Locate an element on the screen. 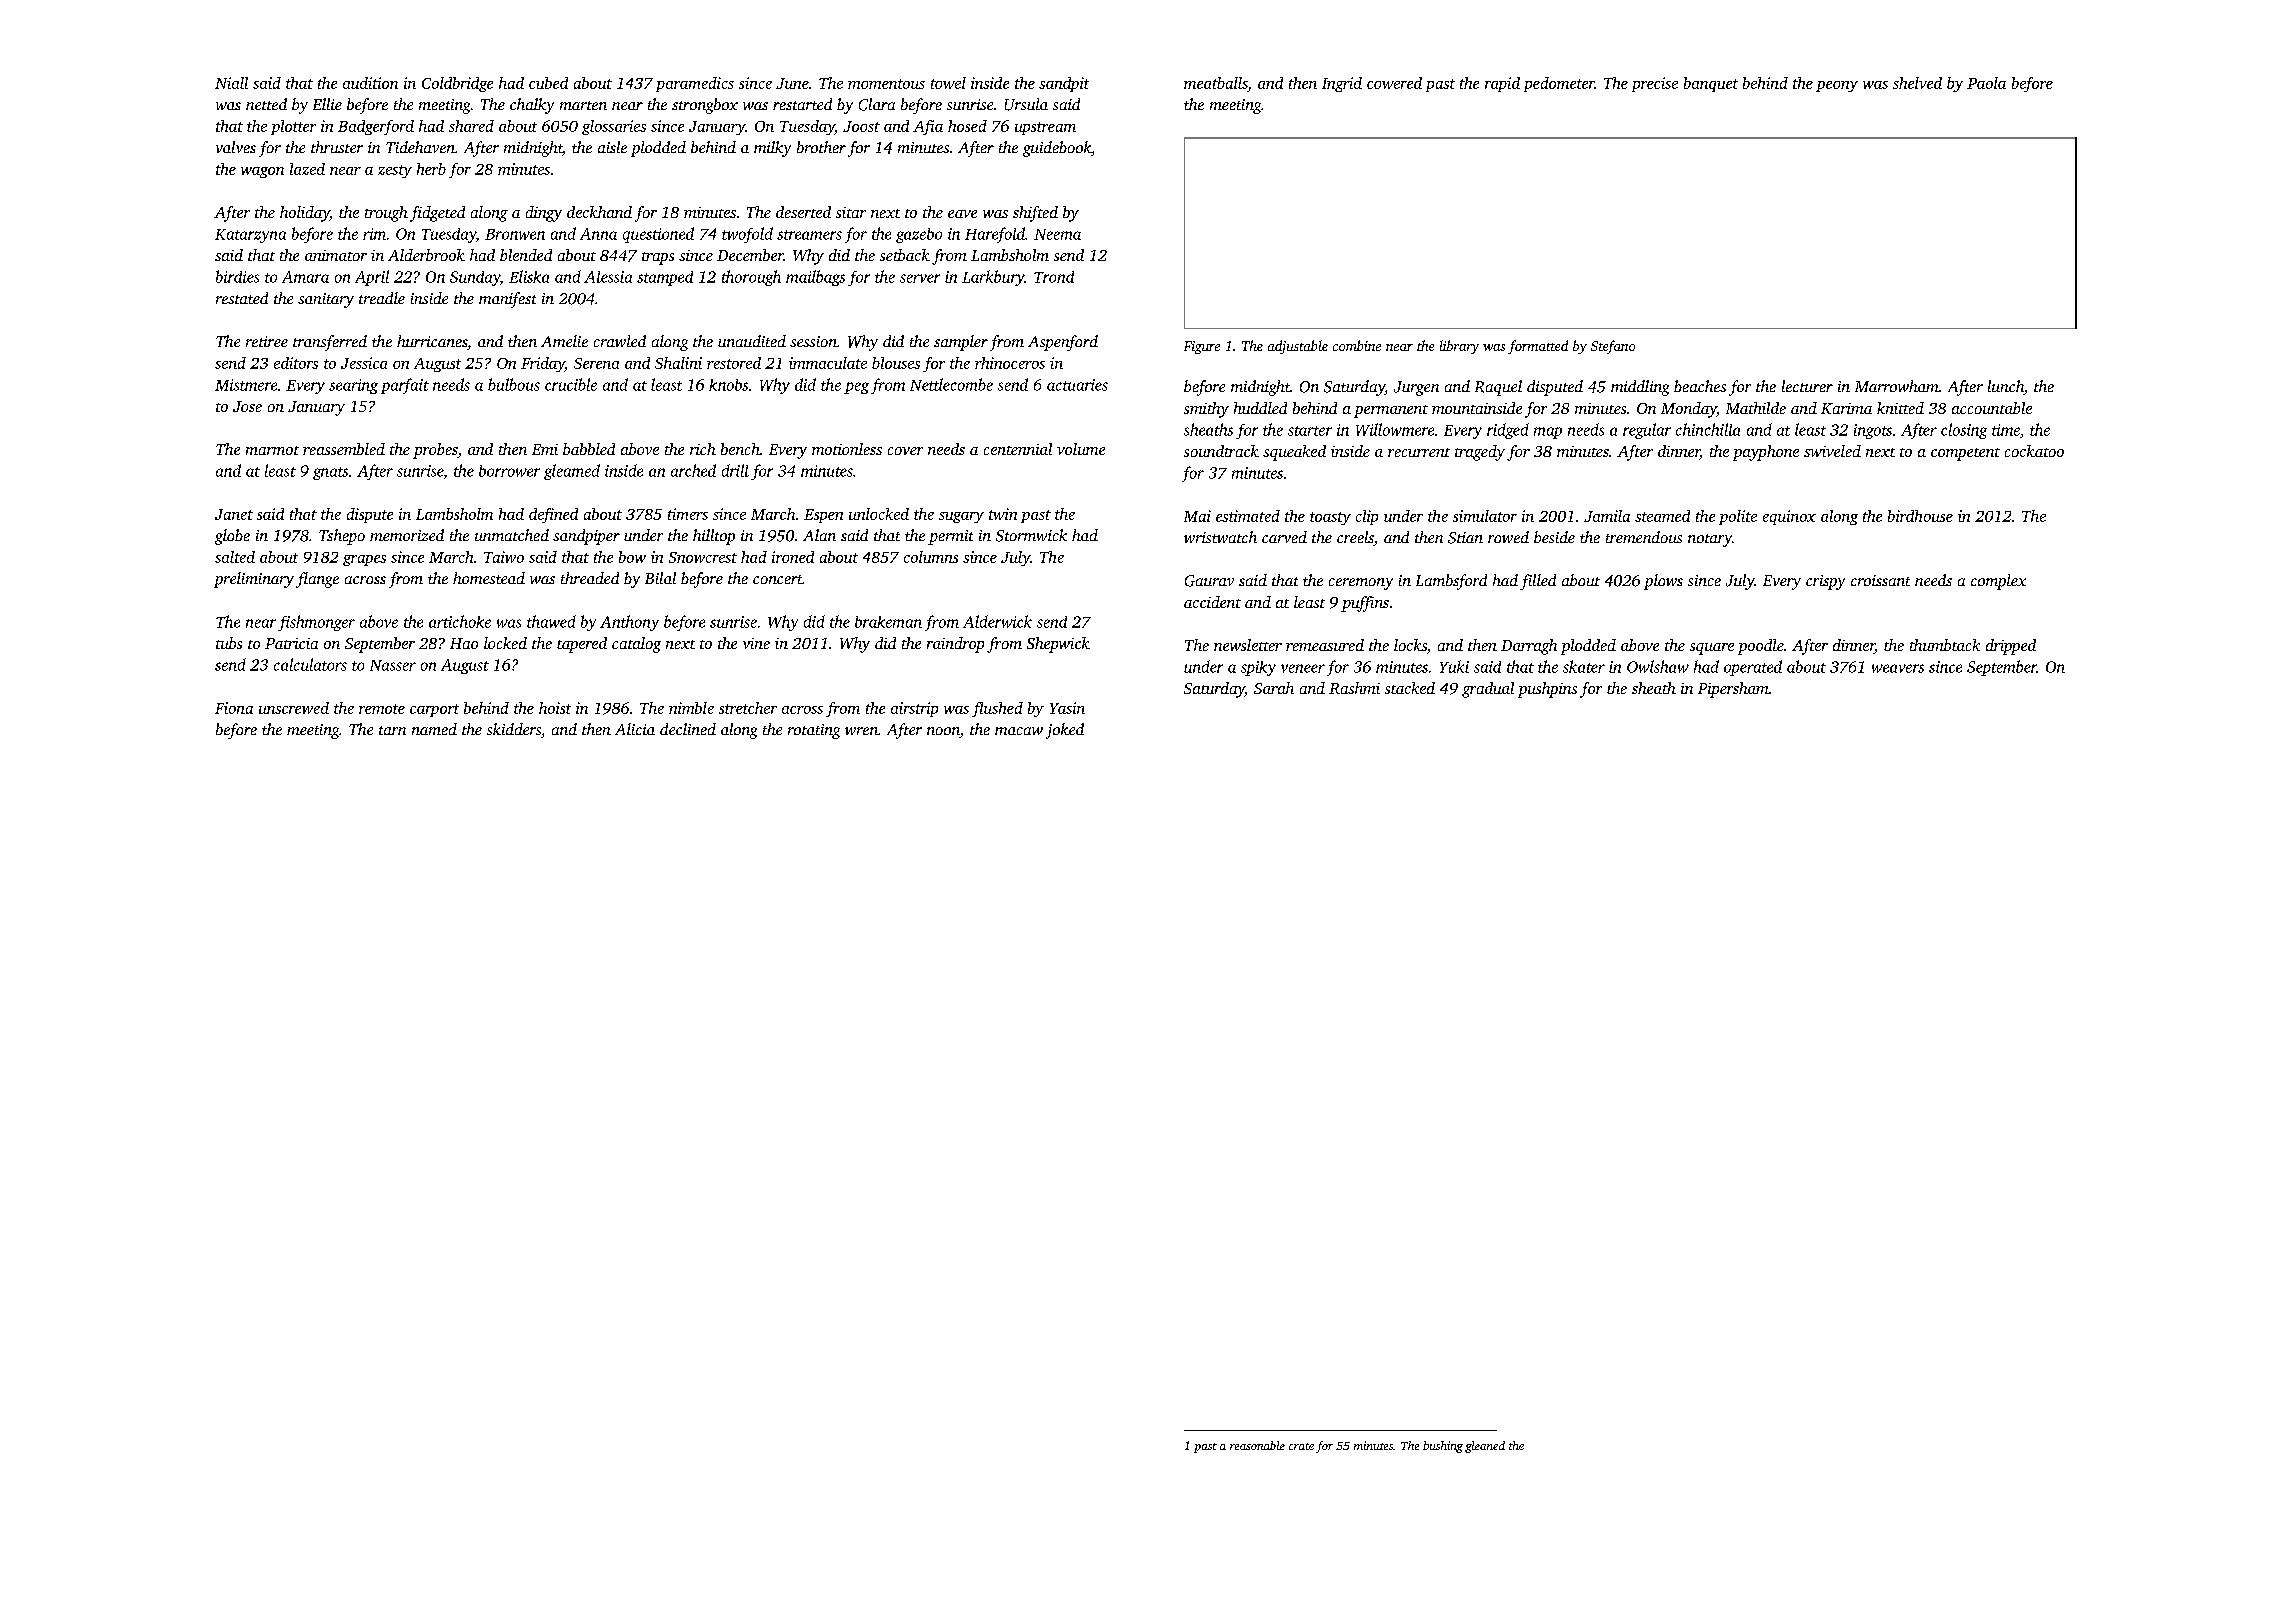 This screenshot has height=1620, width=2292. Yasin is located at coordinates (1067, 708).
